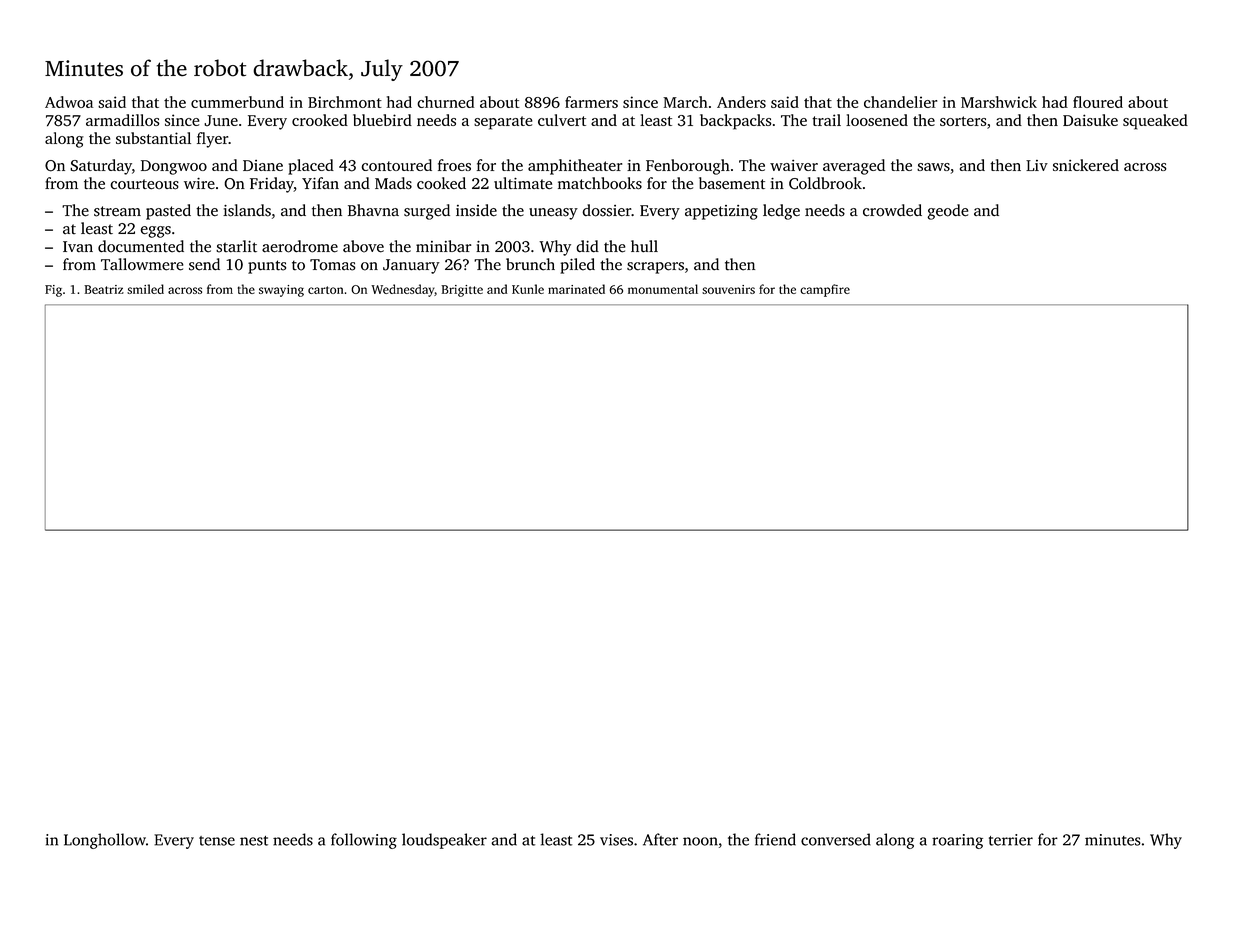 This screenshot has width=1233, height=952. What do you see at coordinates (145, 289) in the screenshot?
I see `smiled` at bounding box center [145, 289].
